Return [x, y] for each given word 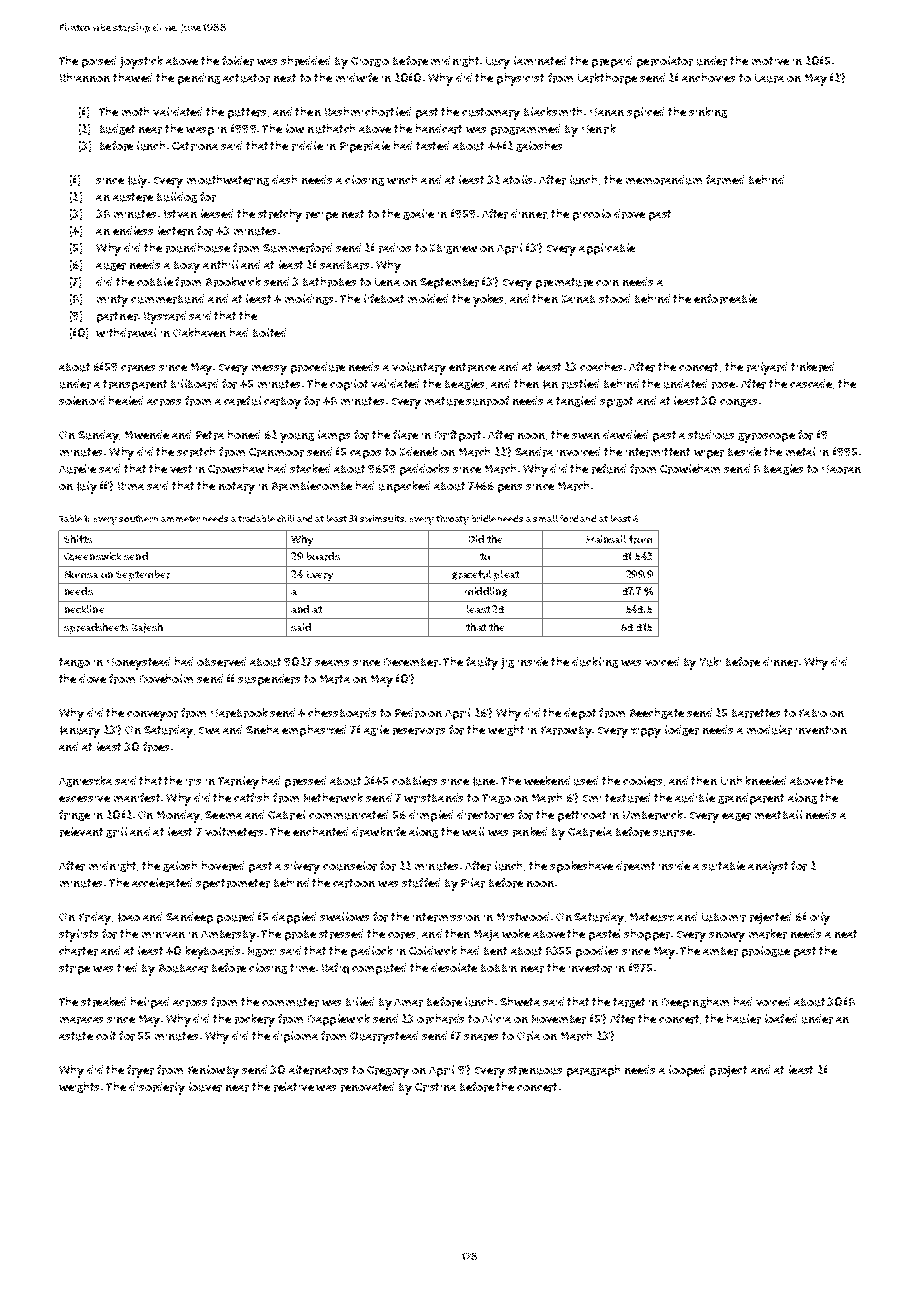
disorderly [157, 1088]
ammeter [180, 519]
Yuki [710, 662]
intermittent [658, 452]
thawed [132, 77]
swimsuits [382, 518]
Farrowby [566, 732]
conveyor [152, 716]
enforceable [725, 299]
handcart [439, 129]
